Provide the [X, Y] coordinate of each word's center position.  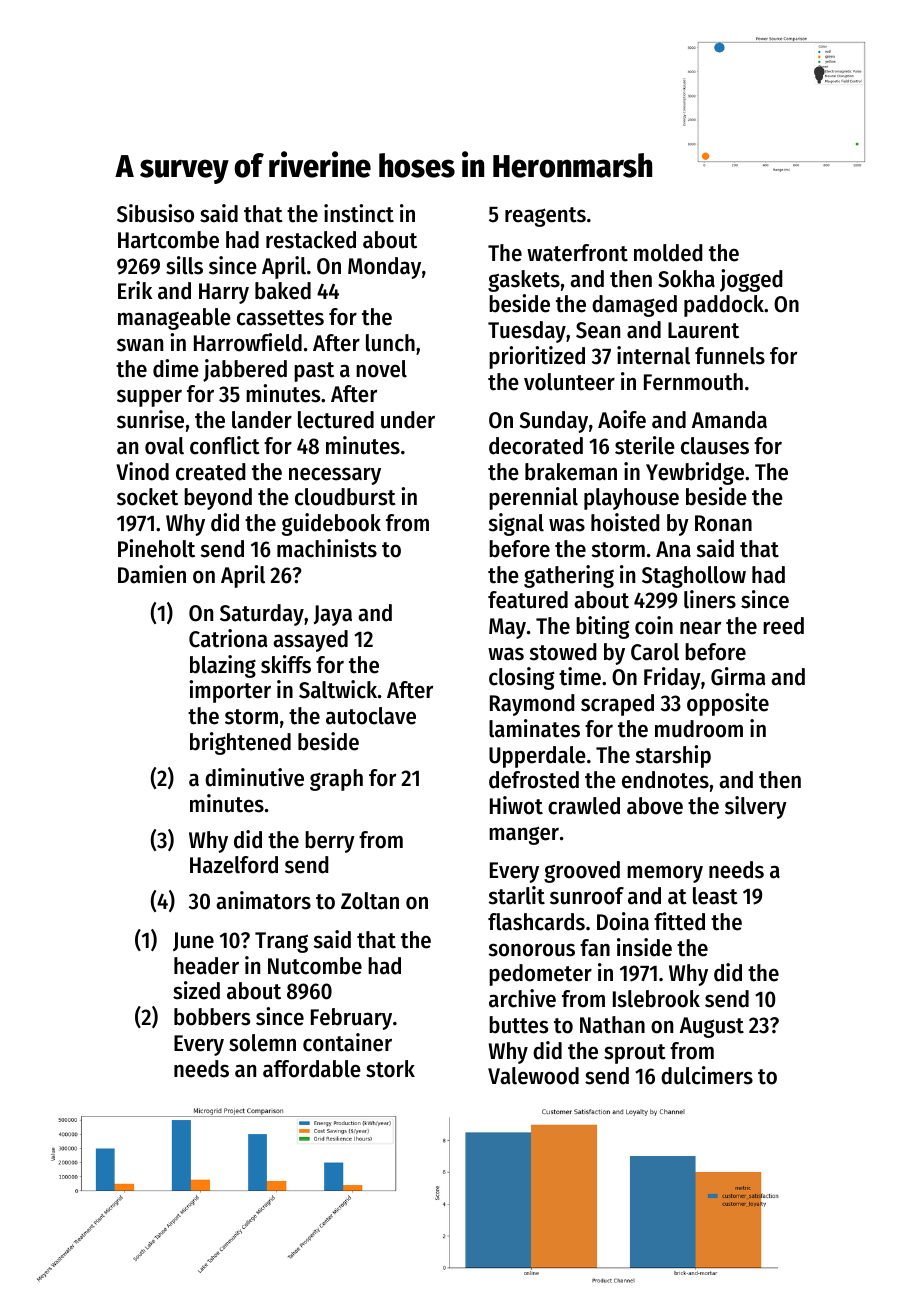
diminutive [254, 777]
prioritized [537, 357]
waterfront [577, 253]
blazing [223, 666]
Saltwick [338, 689]
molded [668, 253]
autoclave [371, 716]
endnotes [665, 780]
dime [176, 368]
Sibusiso [155, 213]
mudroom [699, 729]
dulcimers [707, 1075]
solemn [262, 1043]
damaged [634, 306]
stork [390, 1069]
